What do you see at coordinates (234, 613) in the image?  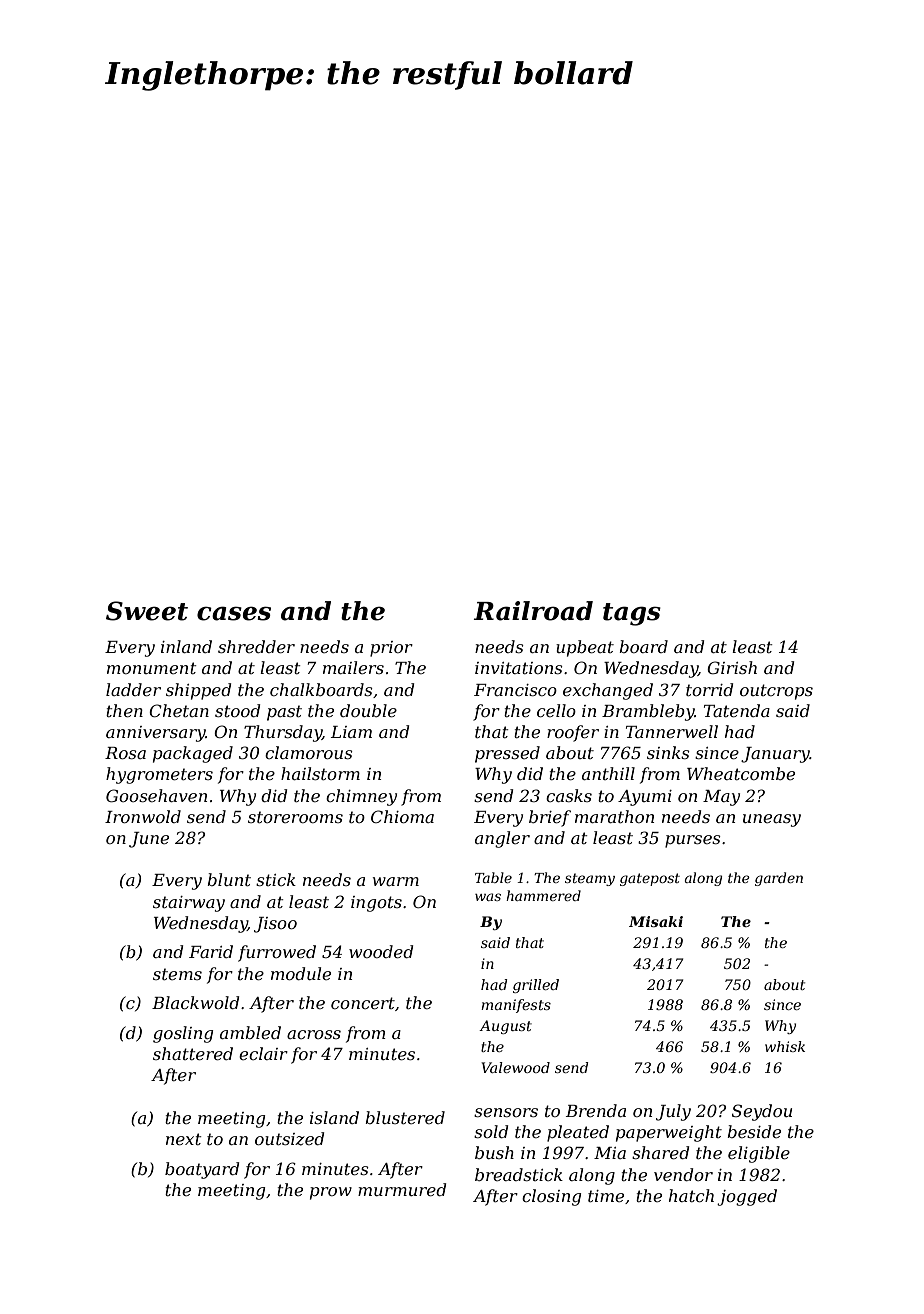 I see `cases` at bounding box center [234, 613].
